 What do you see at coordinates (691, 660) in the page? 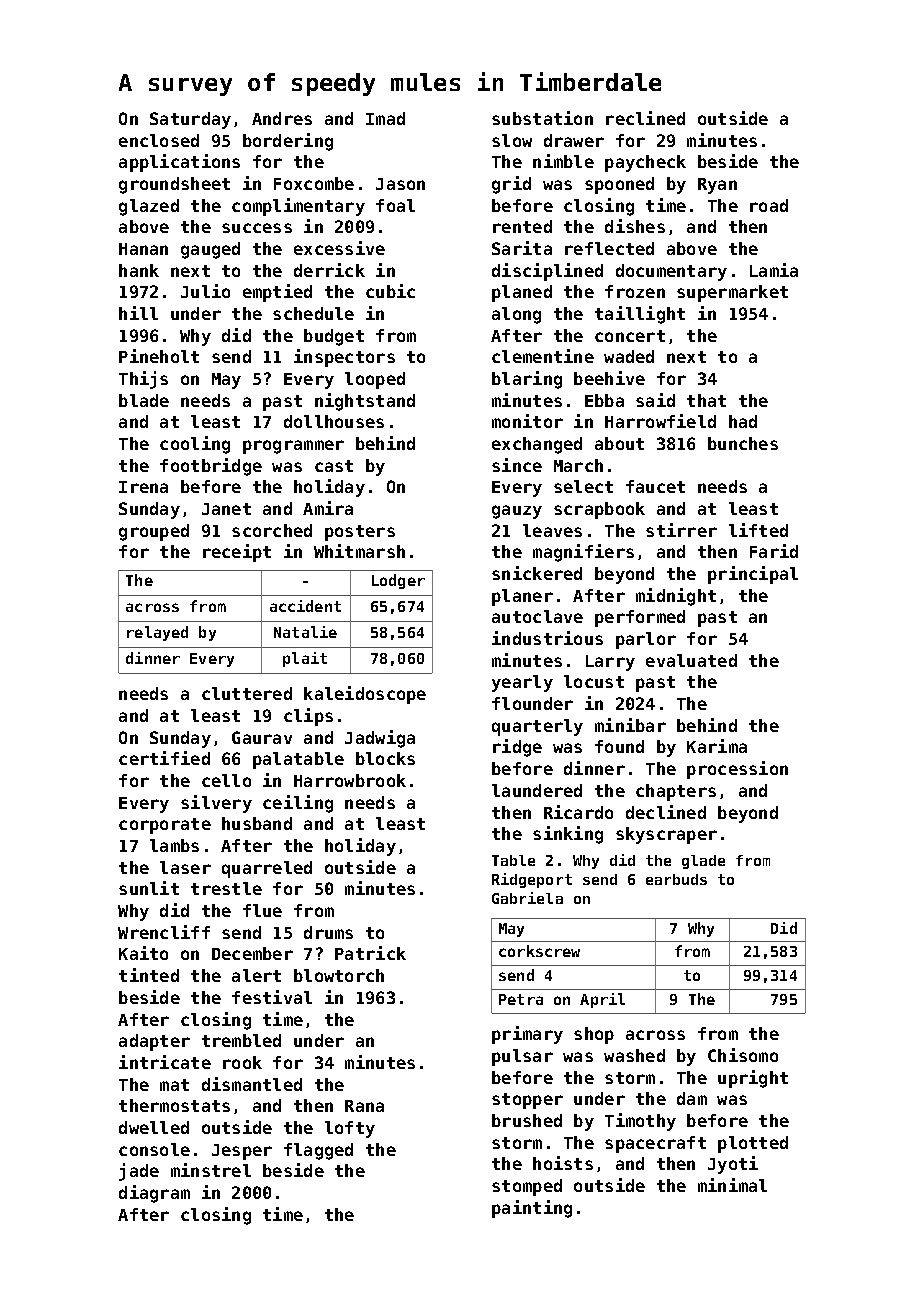
I see `evaluated` at bounding box center [691, 660].
